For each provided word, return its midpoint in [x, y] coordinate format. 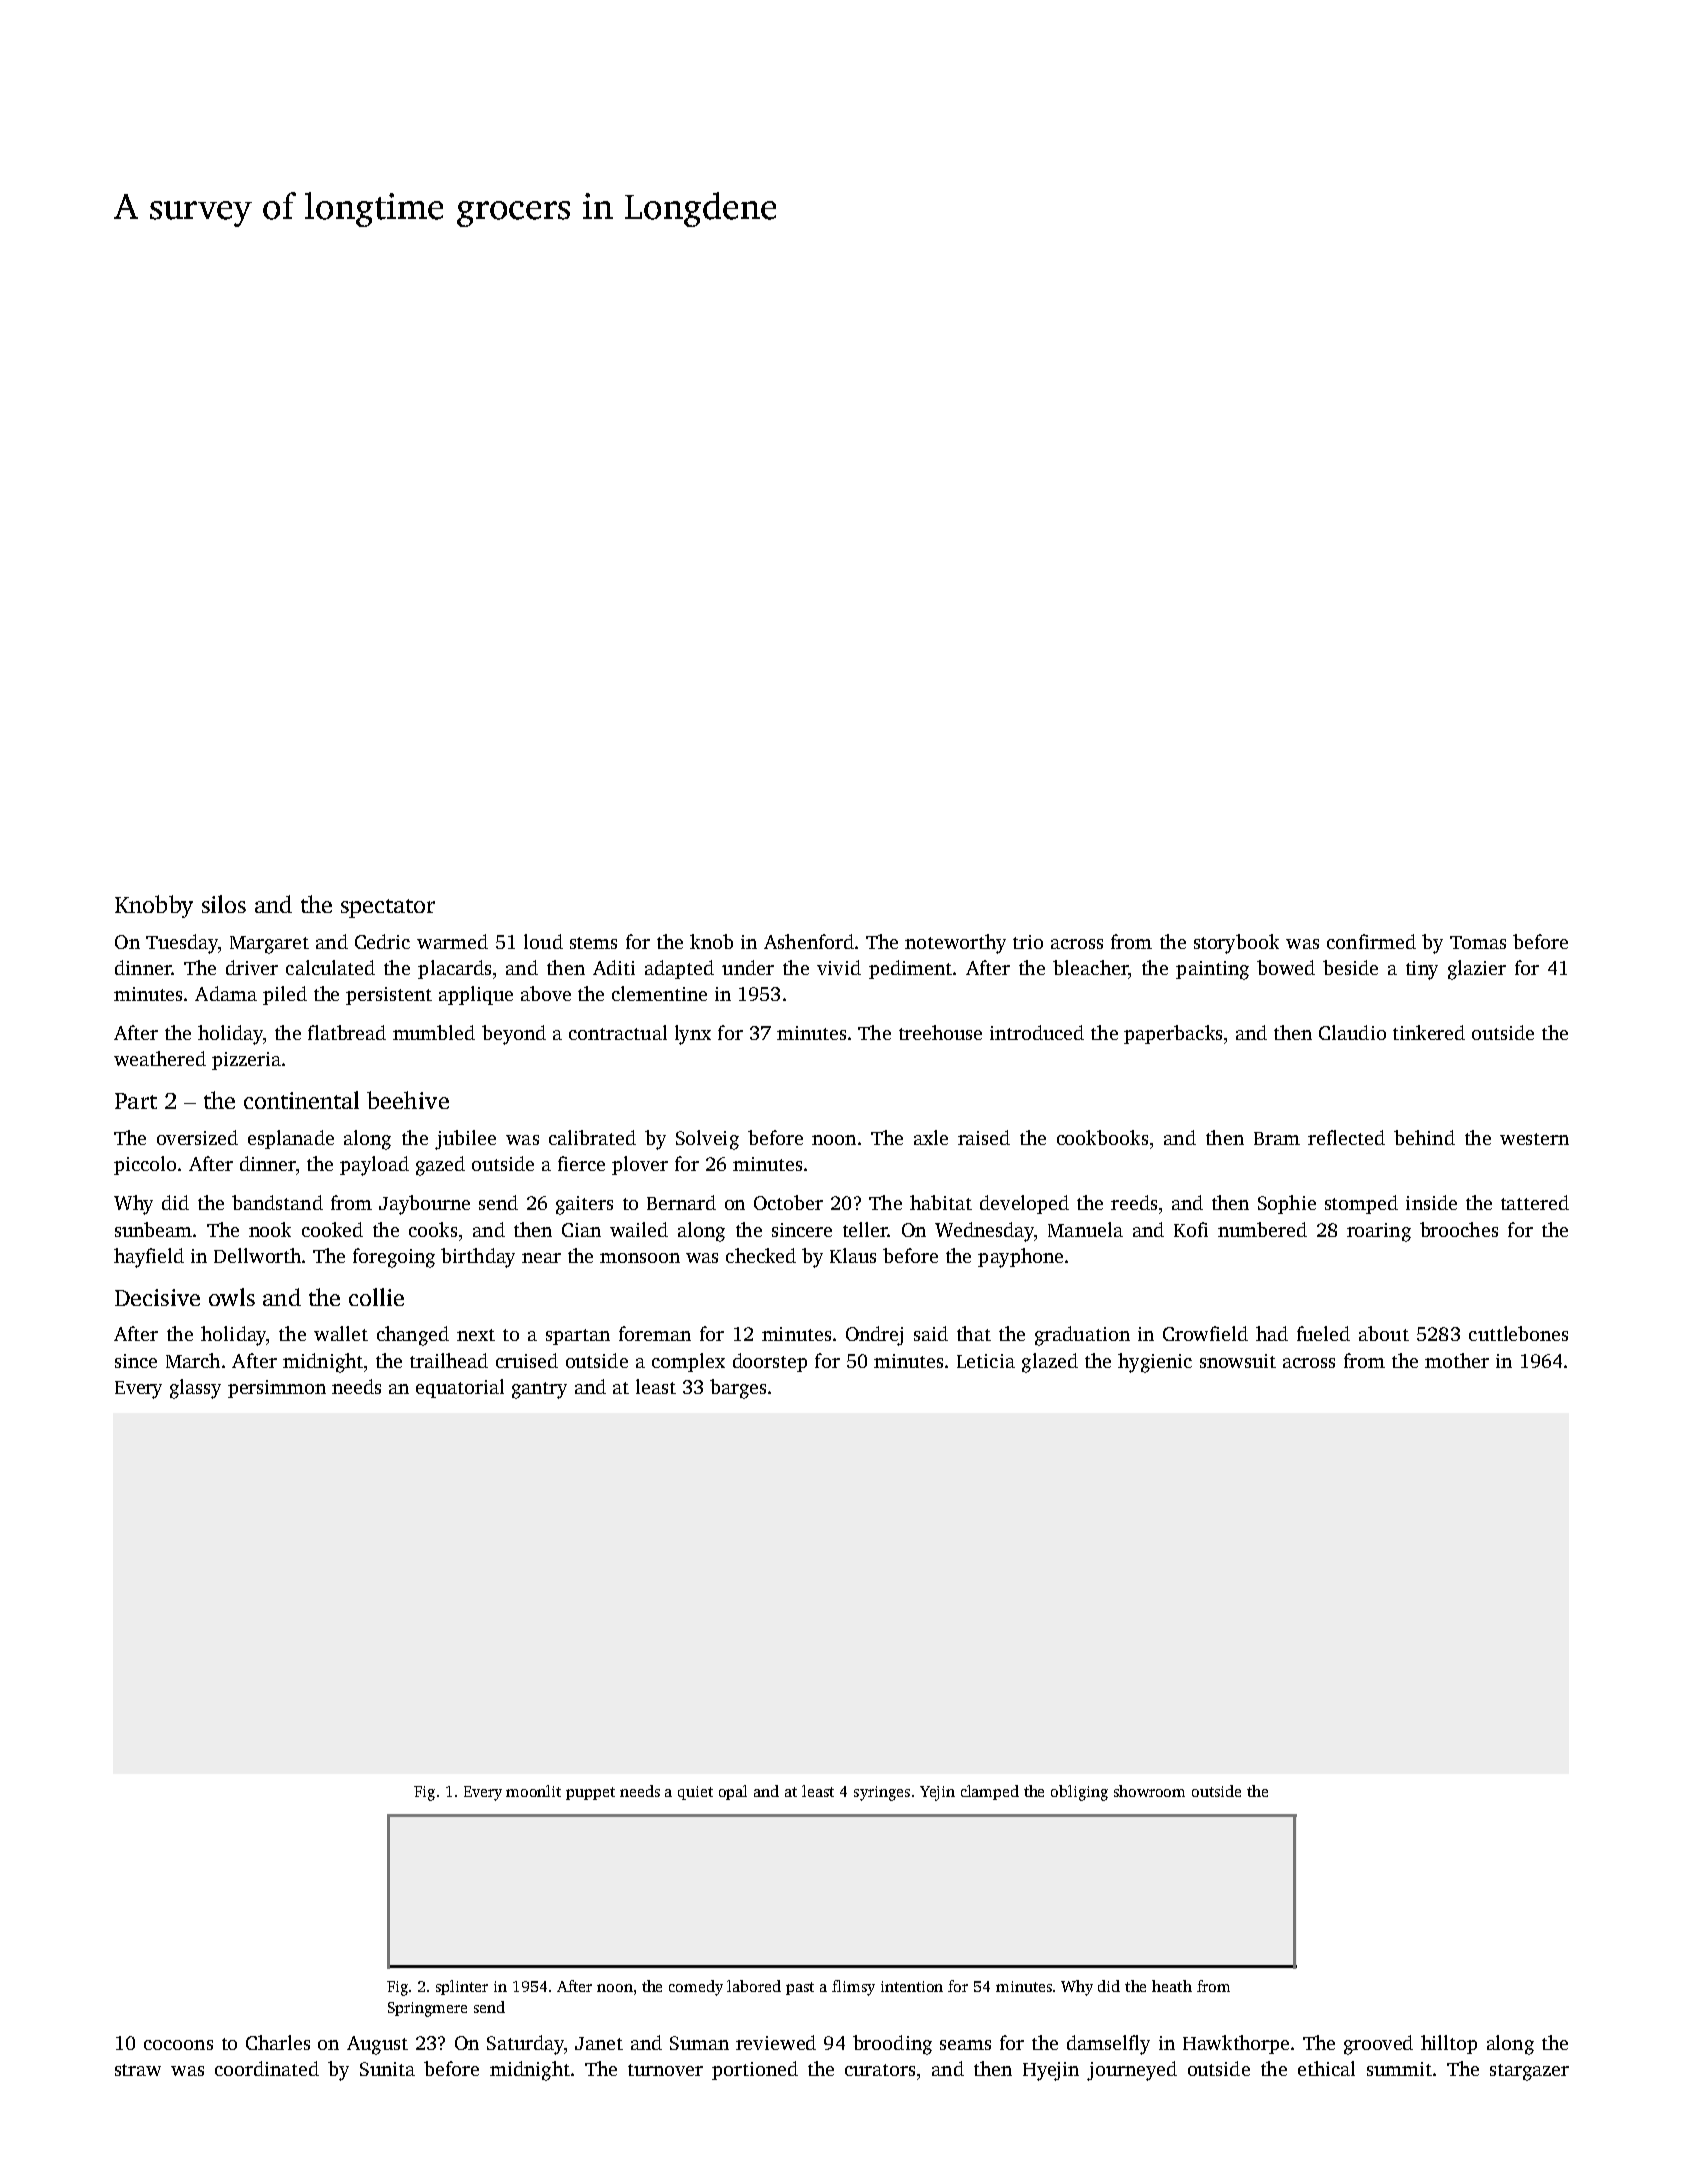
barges [738, 1389]
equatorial [460, 1388]
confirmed [1371, 941]
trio [1028, 942]
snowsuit [1238, 1361]
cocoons [178, 2045]
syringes [882, 1793]
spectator [388, 908]
